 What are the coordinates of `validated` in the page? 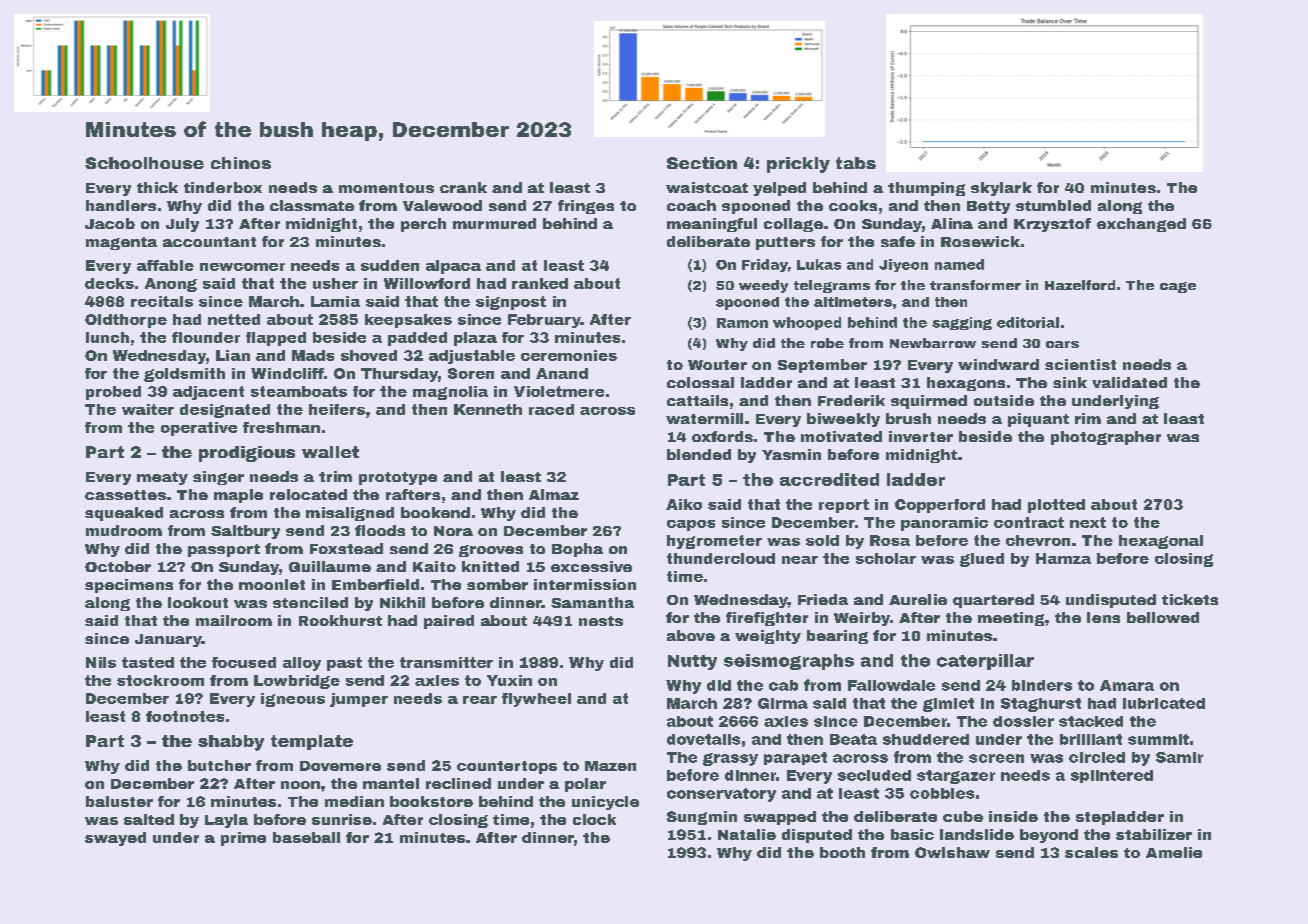 It's located at (1129, 382).
